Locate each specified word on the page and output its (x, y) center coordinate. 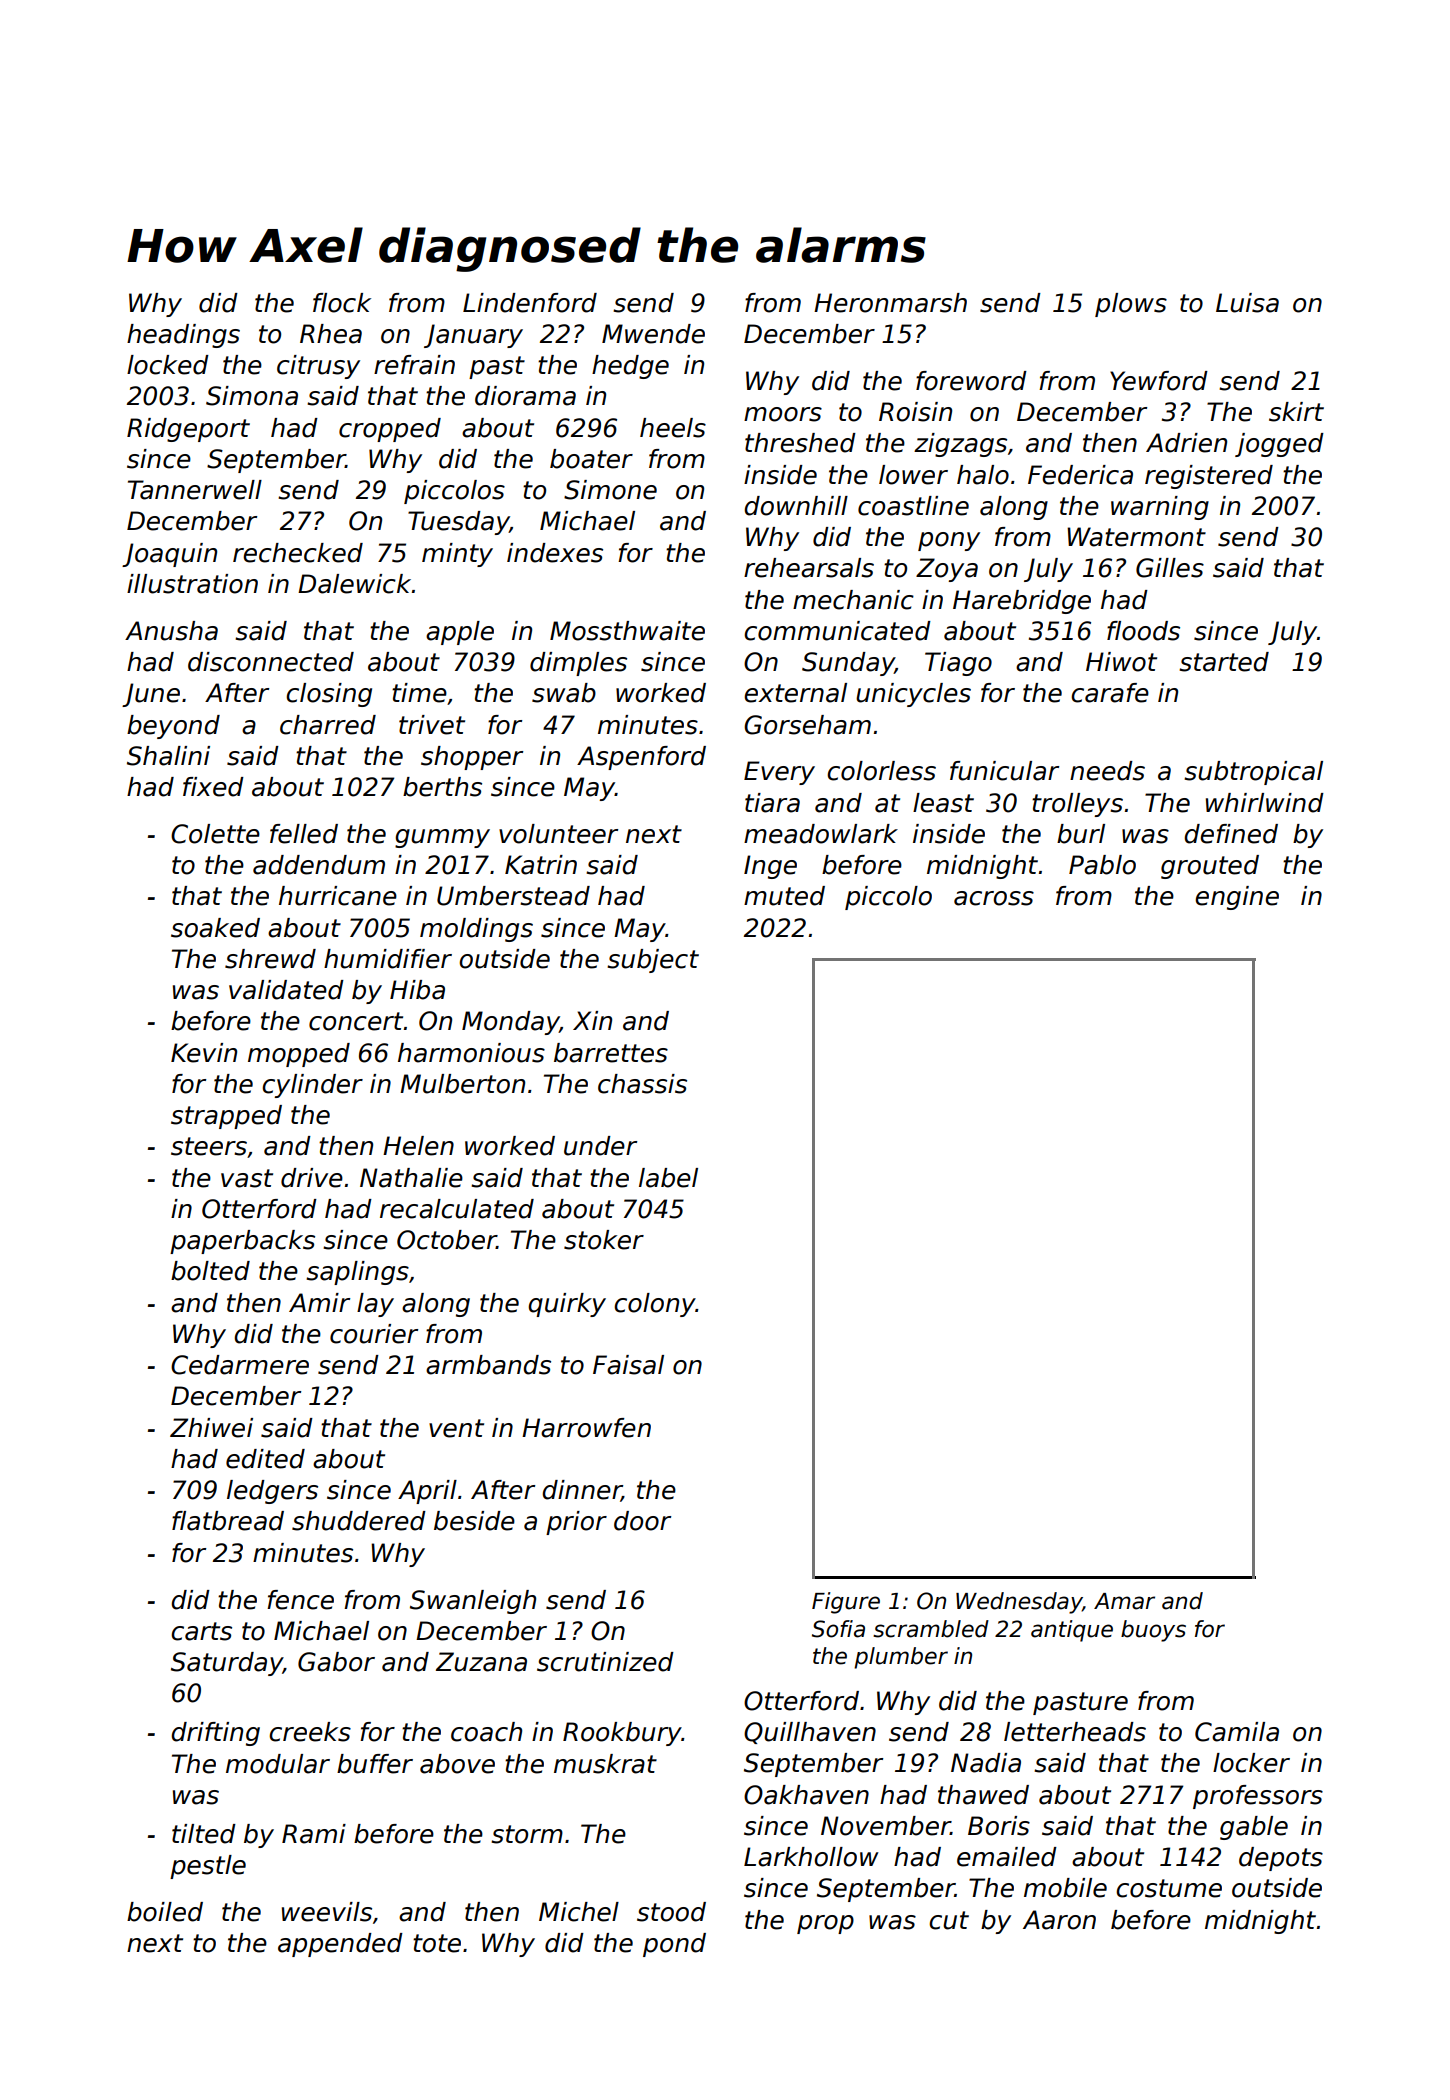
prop (825, 1924)
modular (278, 1764)
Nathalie (411, 1178)
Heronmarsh (890, 303)
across (994, 898)
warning (1160, 508)
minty (457, 555)
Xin (592, 1020)
